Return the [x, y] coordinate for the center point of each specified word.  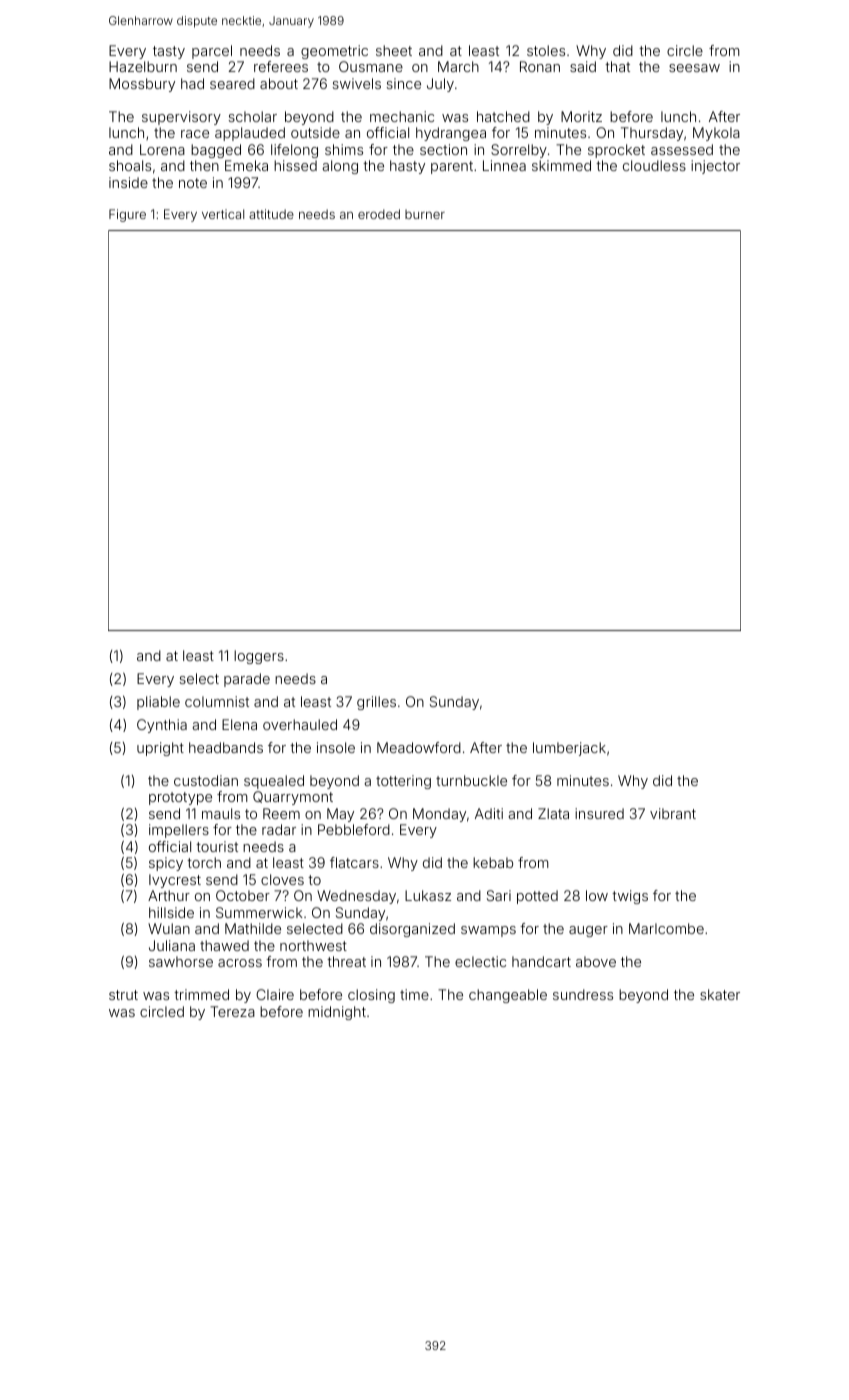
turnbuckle [471, 780]
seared [232, 83]
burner [425, 214]
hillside [171, 912]
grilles [376, 703]
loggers [259, 657]
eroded [379, 214]
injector [715, 167]
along [340, 167]
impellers [179, 831]
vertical [223, 214]
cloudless [654, 165]
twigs [630, 897]
